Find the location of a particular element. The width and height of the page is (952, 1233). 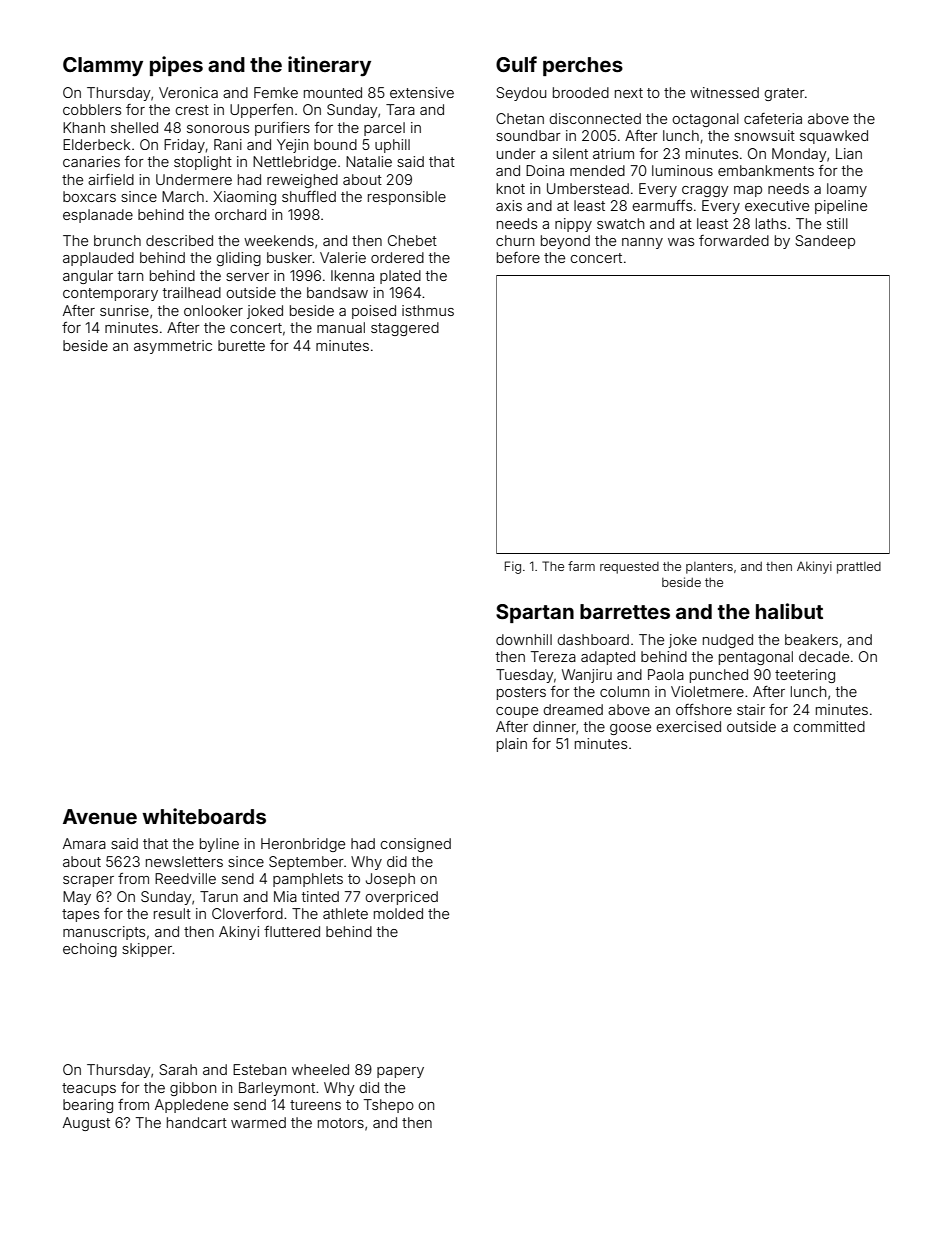

dreamed is located at coordinates (573, 709).
